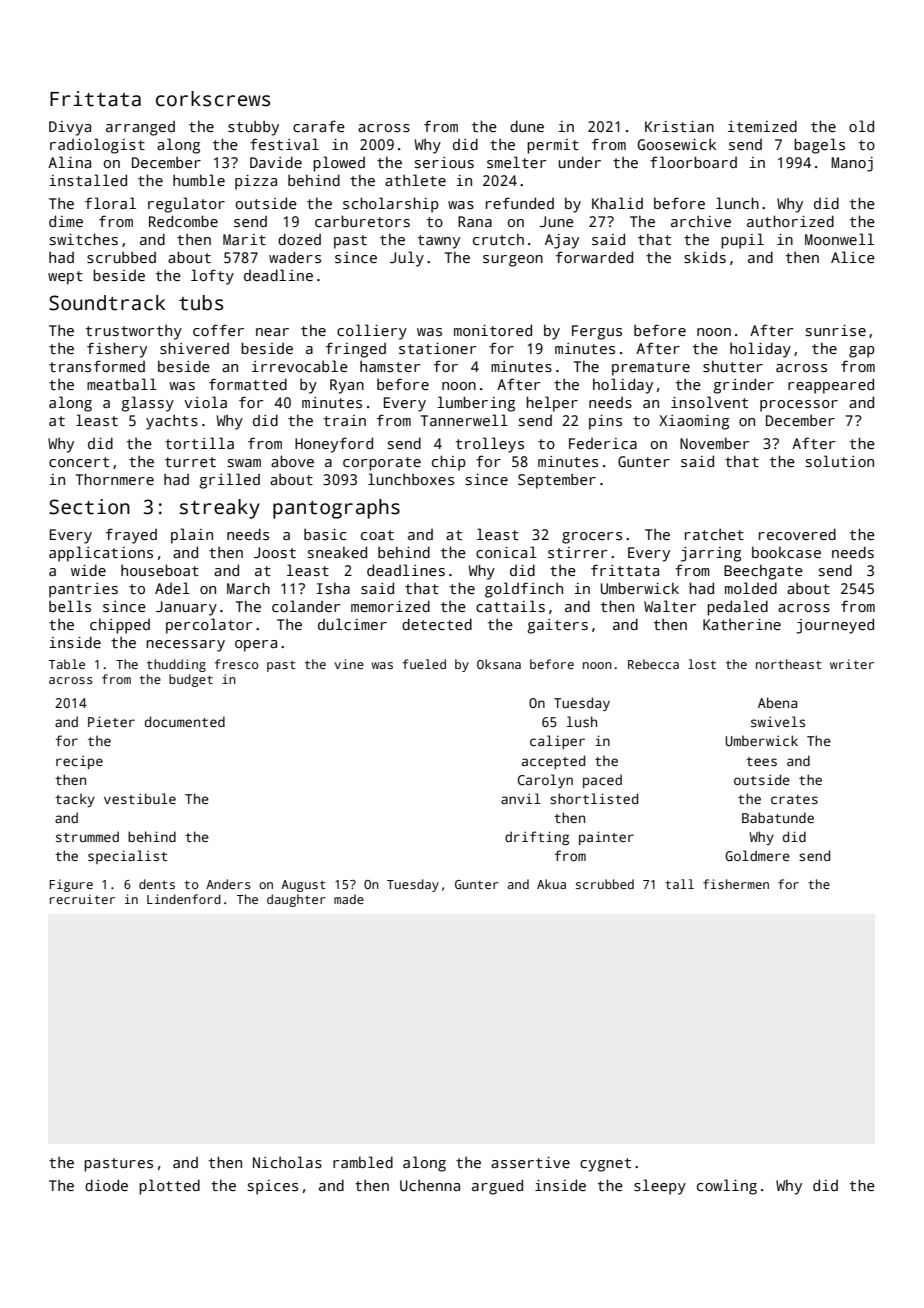  What do you see at coordinates (70, 128) in the document?
I see `Divya` at bounding box center [70, 128].
